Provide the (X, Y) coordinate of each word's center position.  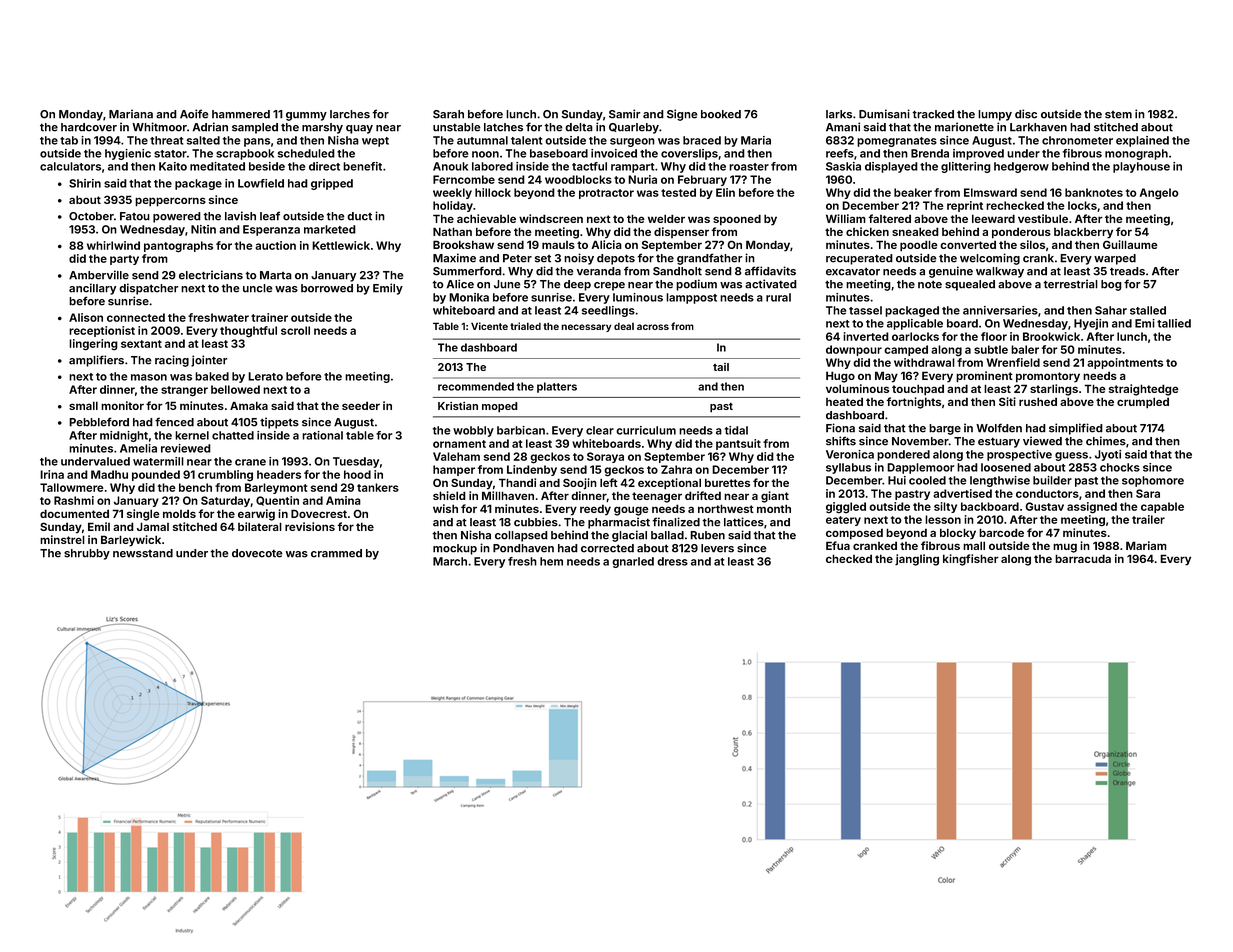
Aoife (194, 114)
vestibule (1043, 218)
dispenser (681, 232)
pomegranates (897, 142)
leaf (270, 216)
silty (945, 507)
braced (702, 140)
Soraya (605, 457)
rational (322, 435)
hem (551, 561)
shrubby (87, 554)
